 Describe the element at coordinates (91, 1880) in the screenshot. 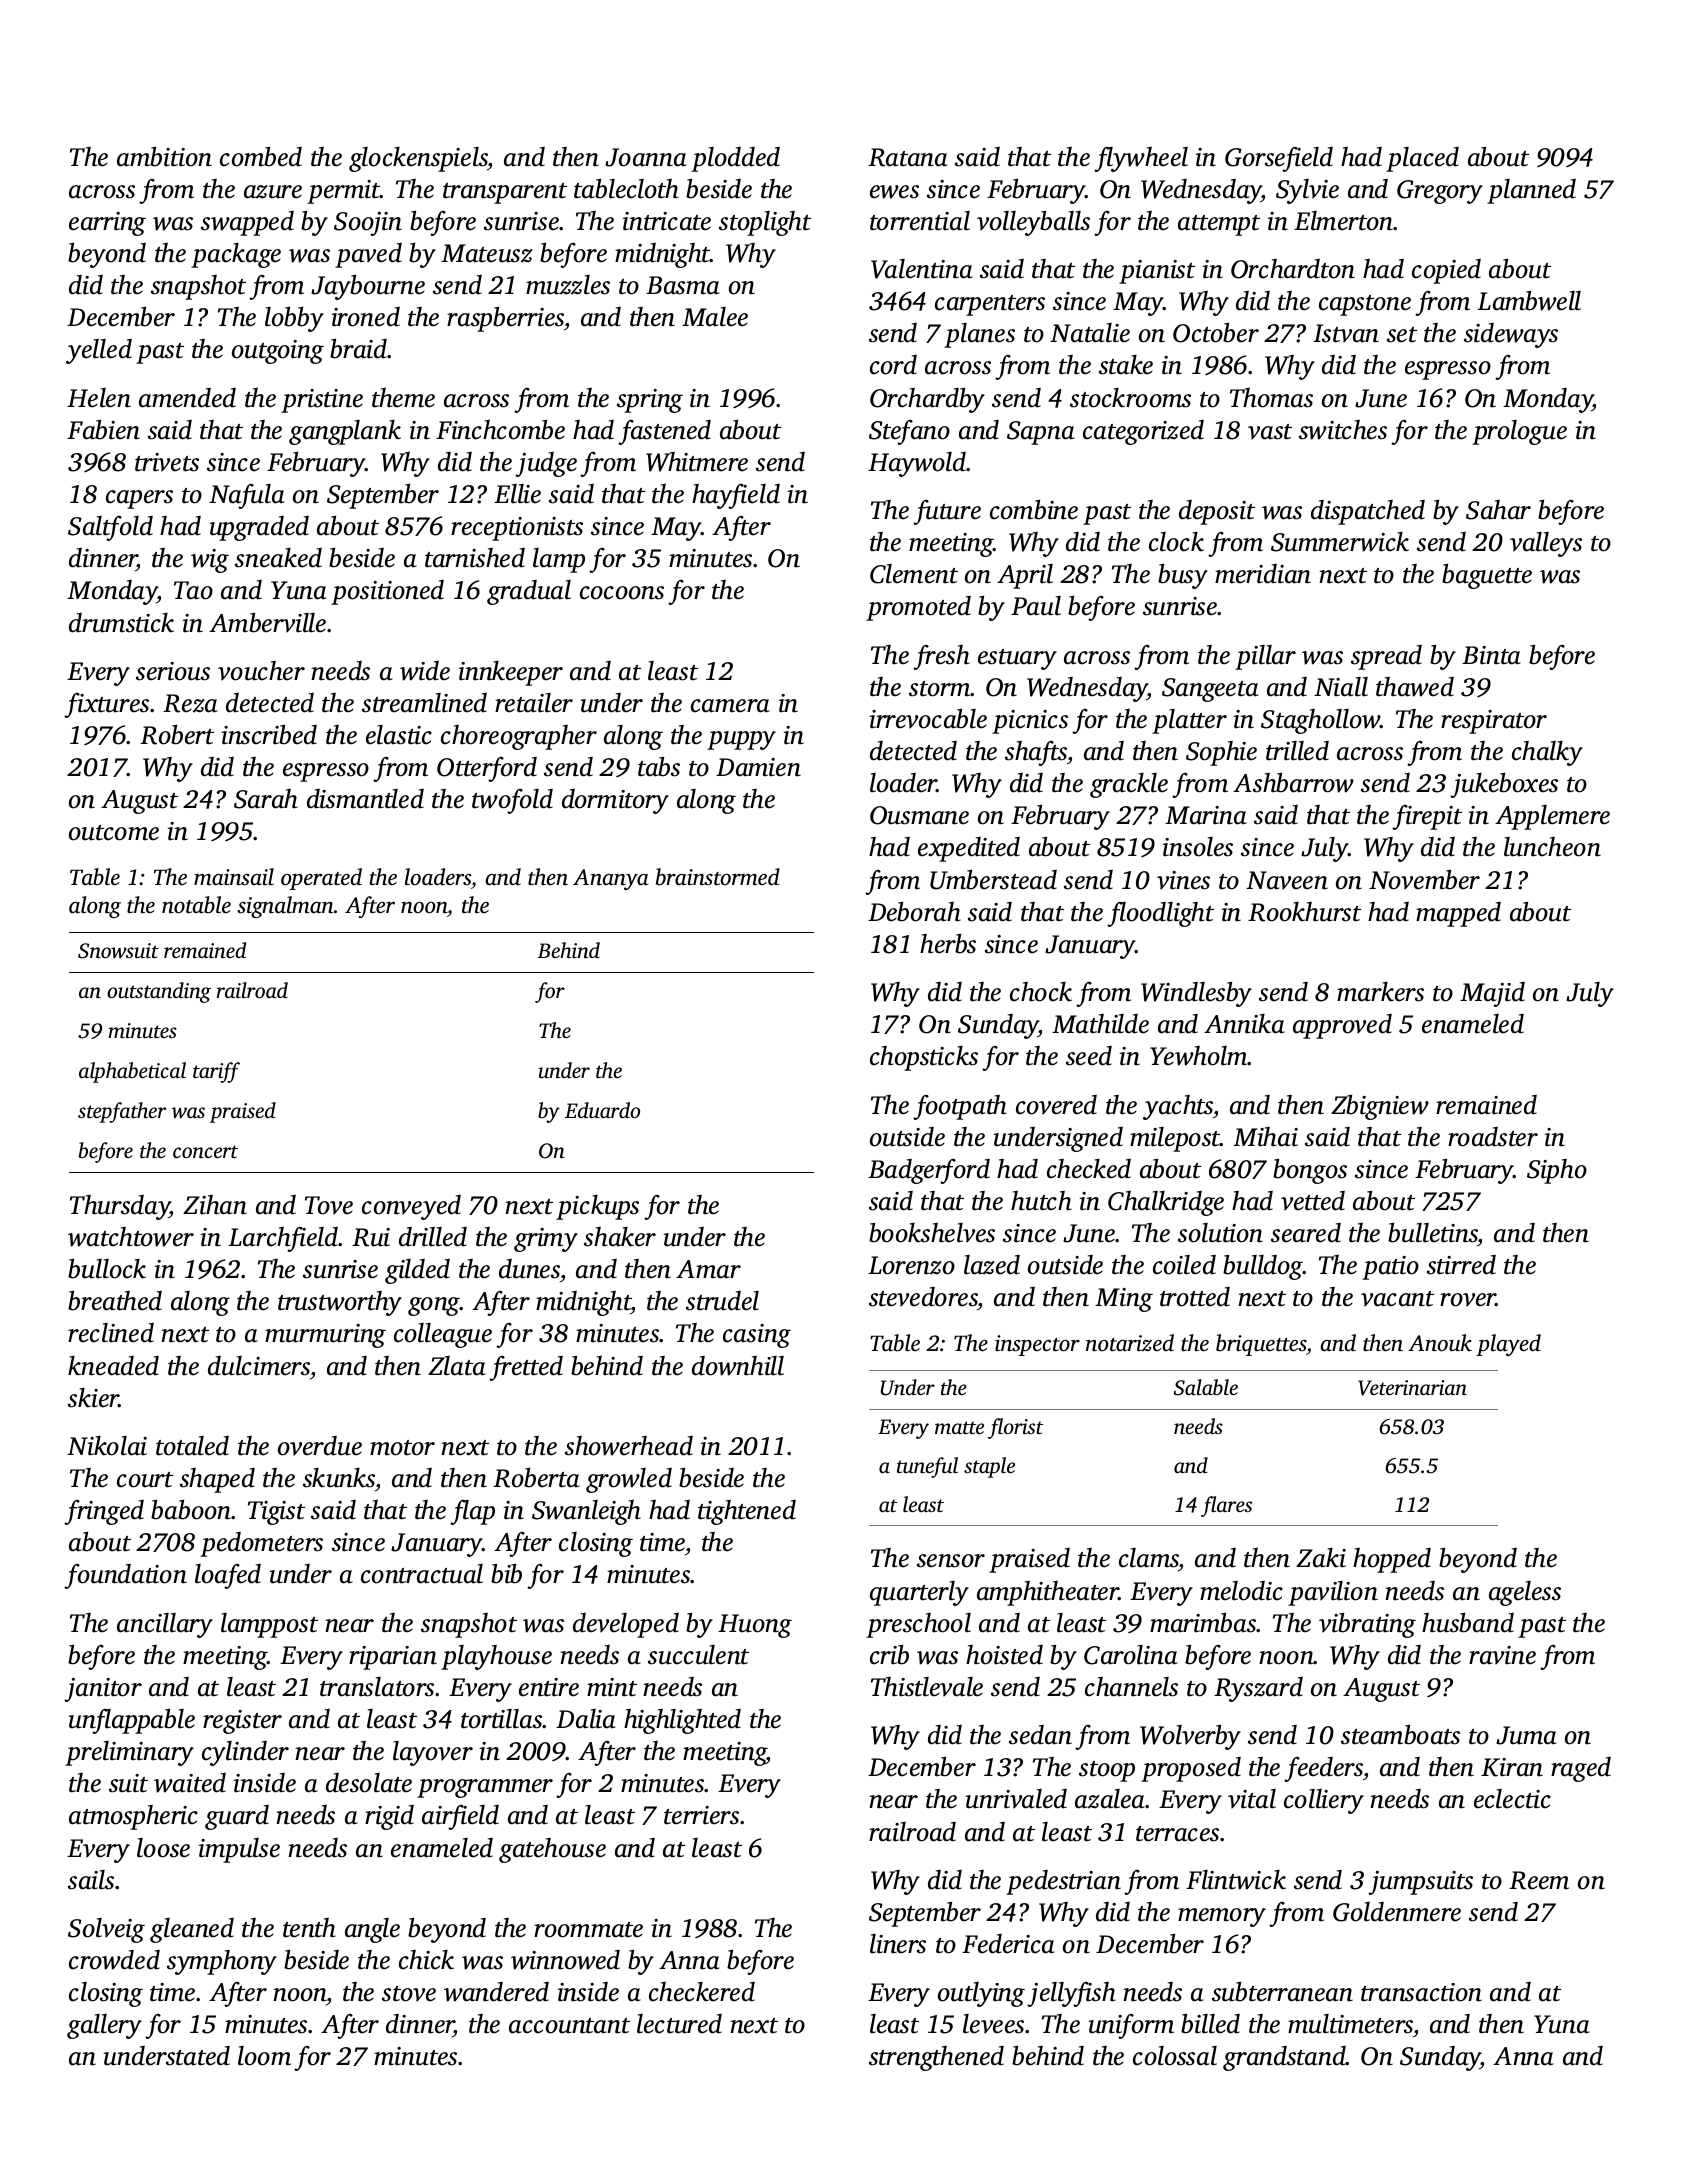

I see `sails` at that location.
